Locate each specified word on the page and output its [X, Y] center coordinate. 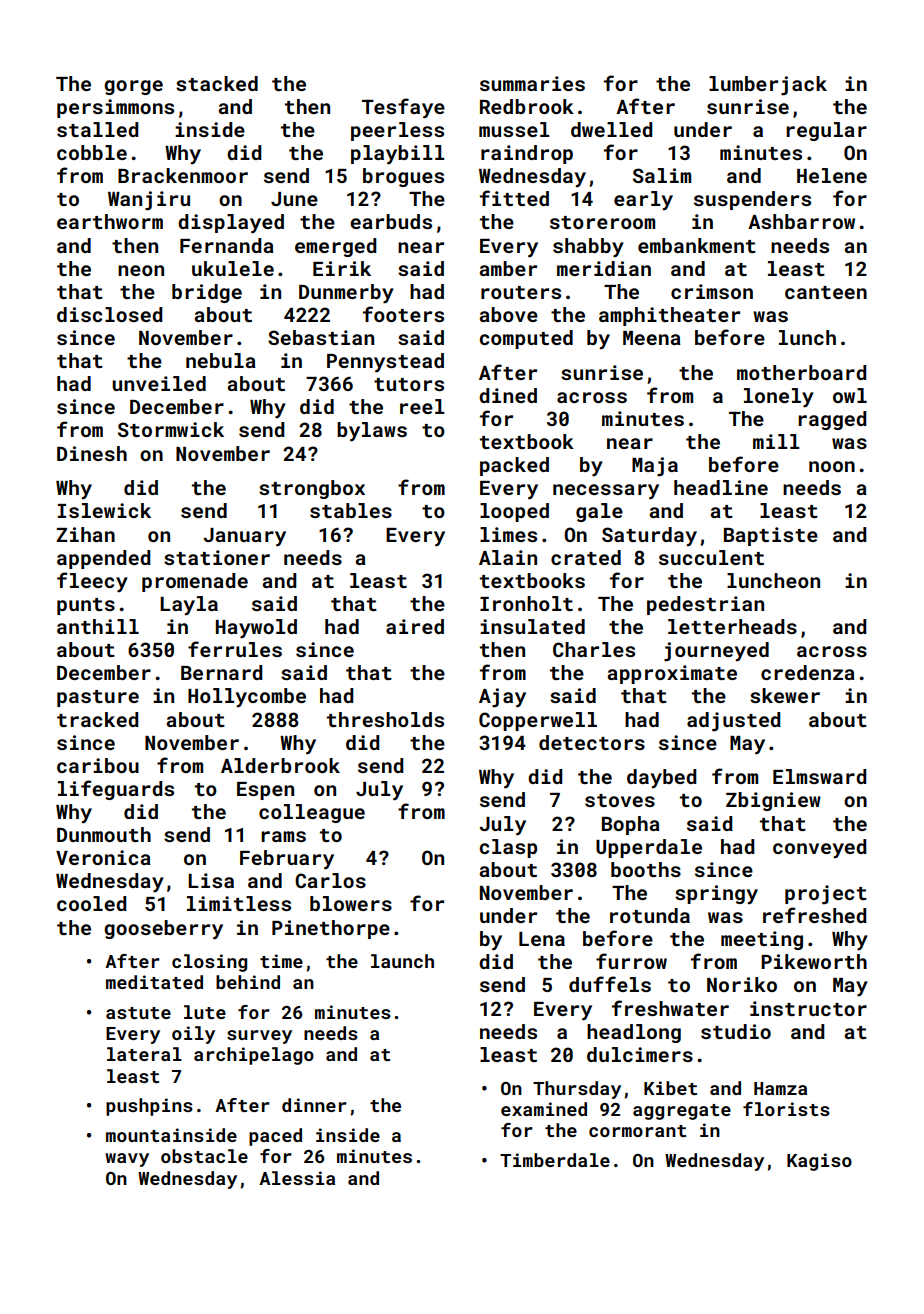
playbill [397, 155]
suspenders [752, 200]
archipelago [254, 1056]
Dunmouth [104, 834]
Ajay [502, 698]
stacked [217, 83]
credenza [808, 672]
